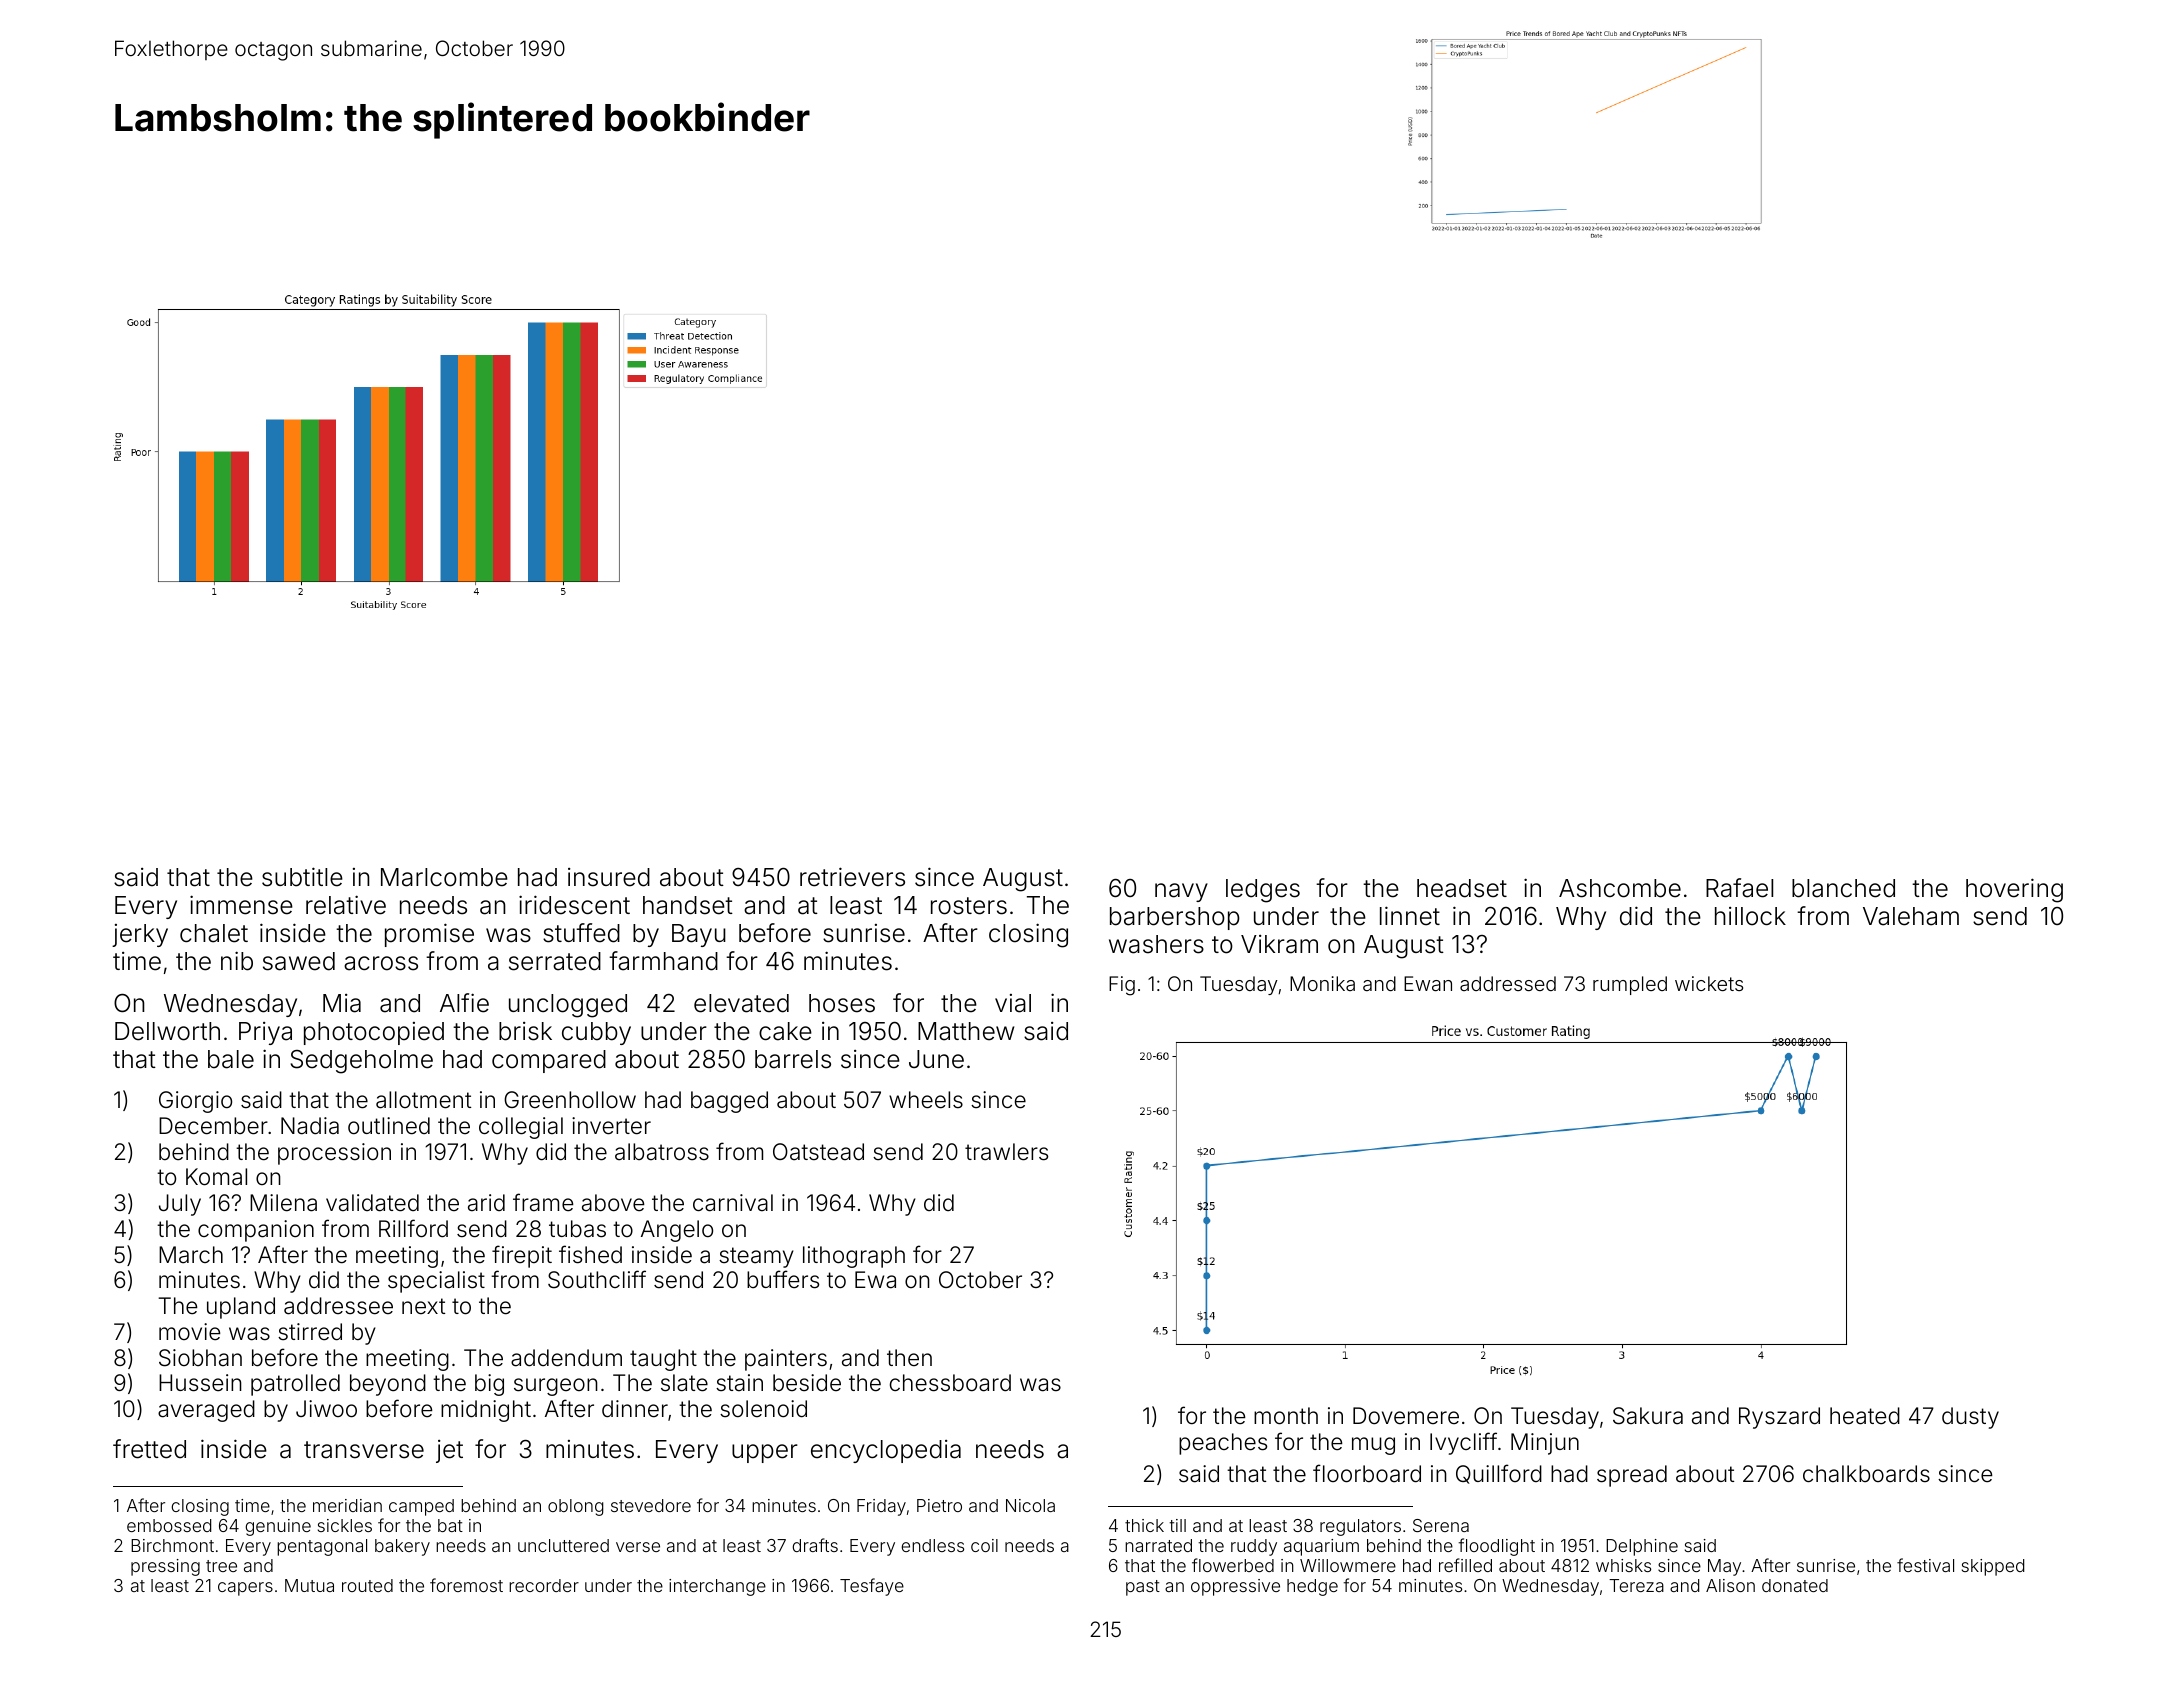 The image size is (2178, 1683). What do you see at coordinates (852, 877) in the document?
I see `retrievers` at bounding box center [852, 877].
